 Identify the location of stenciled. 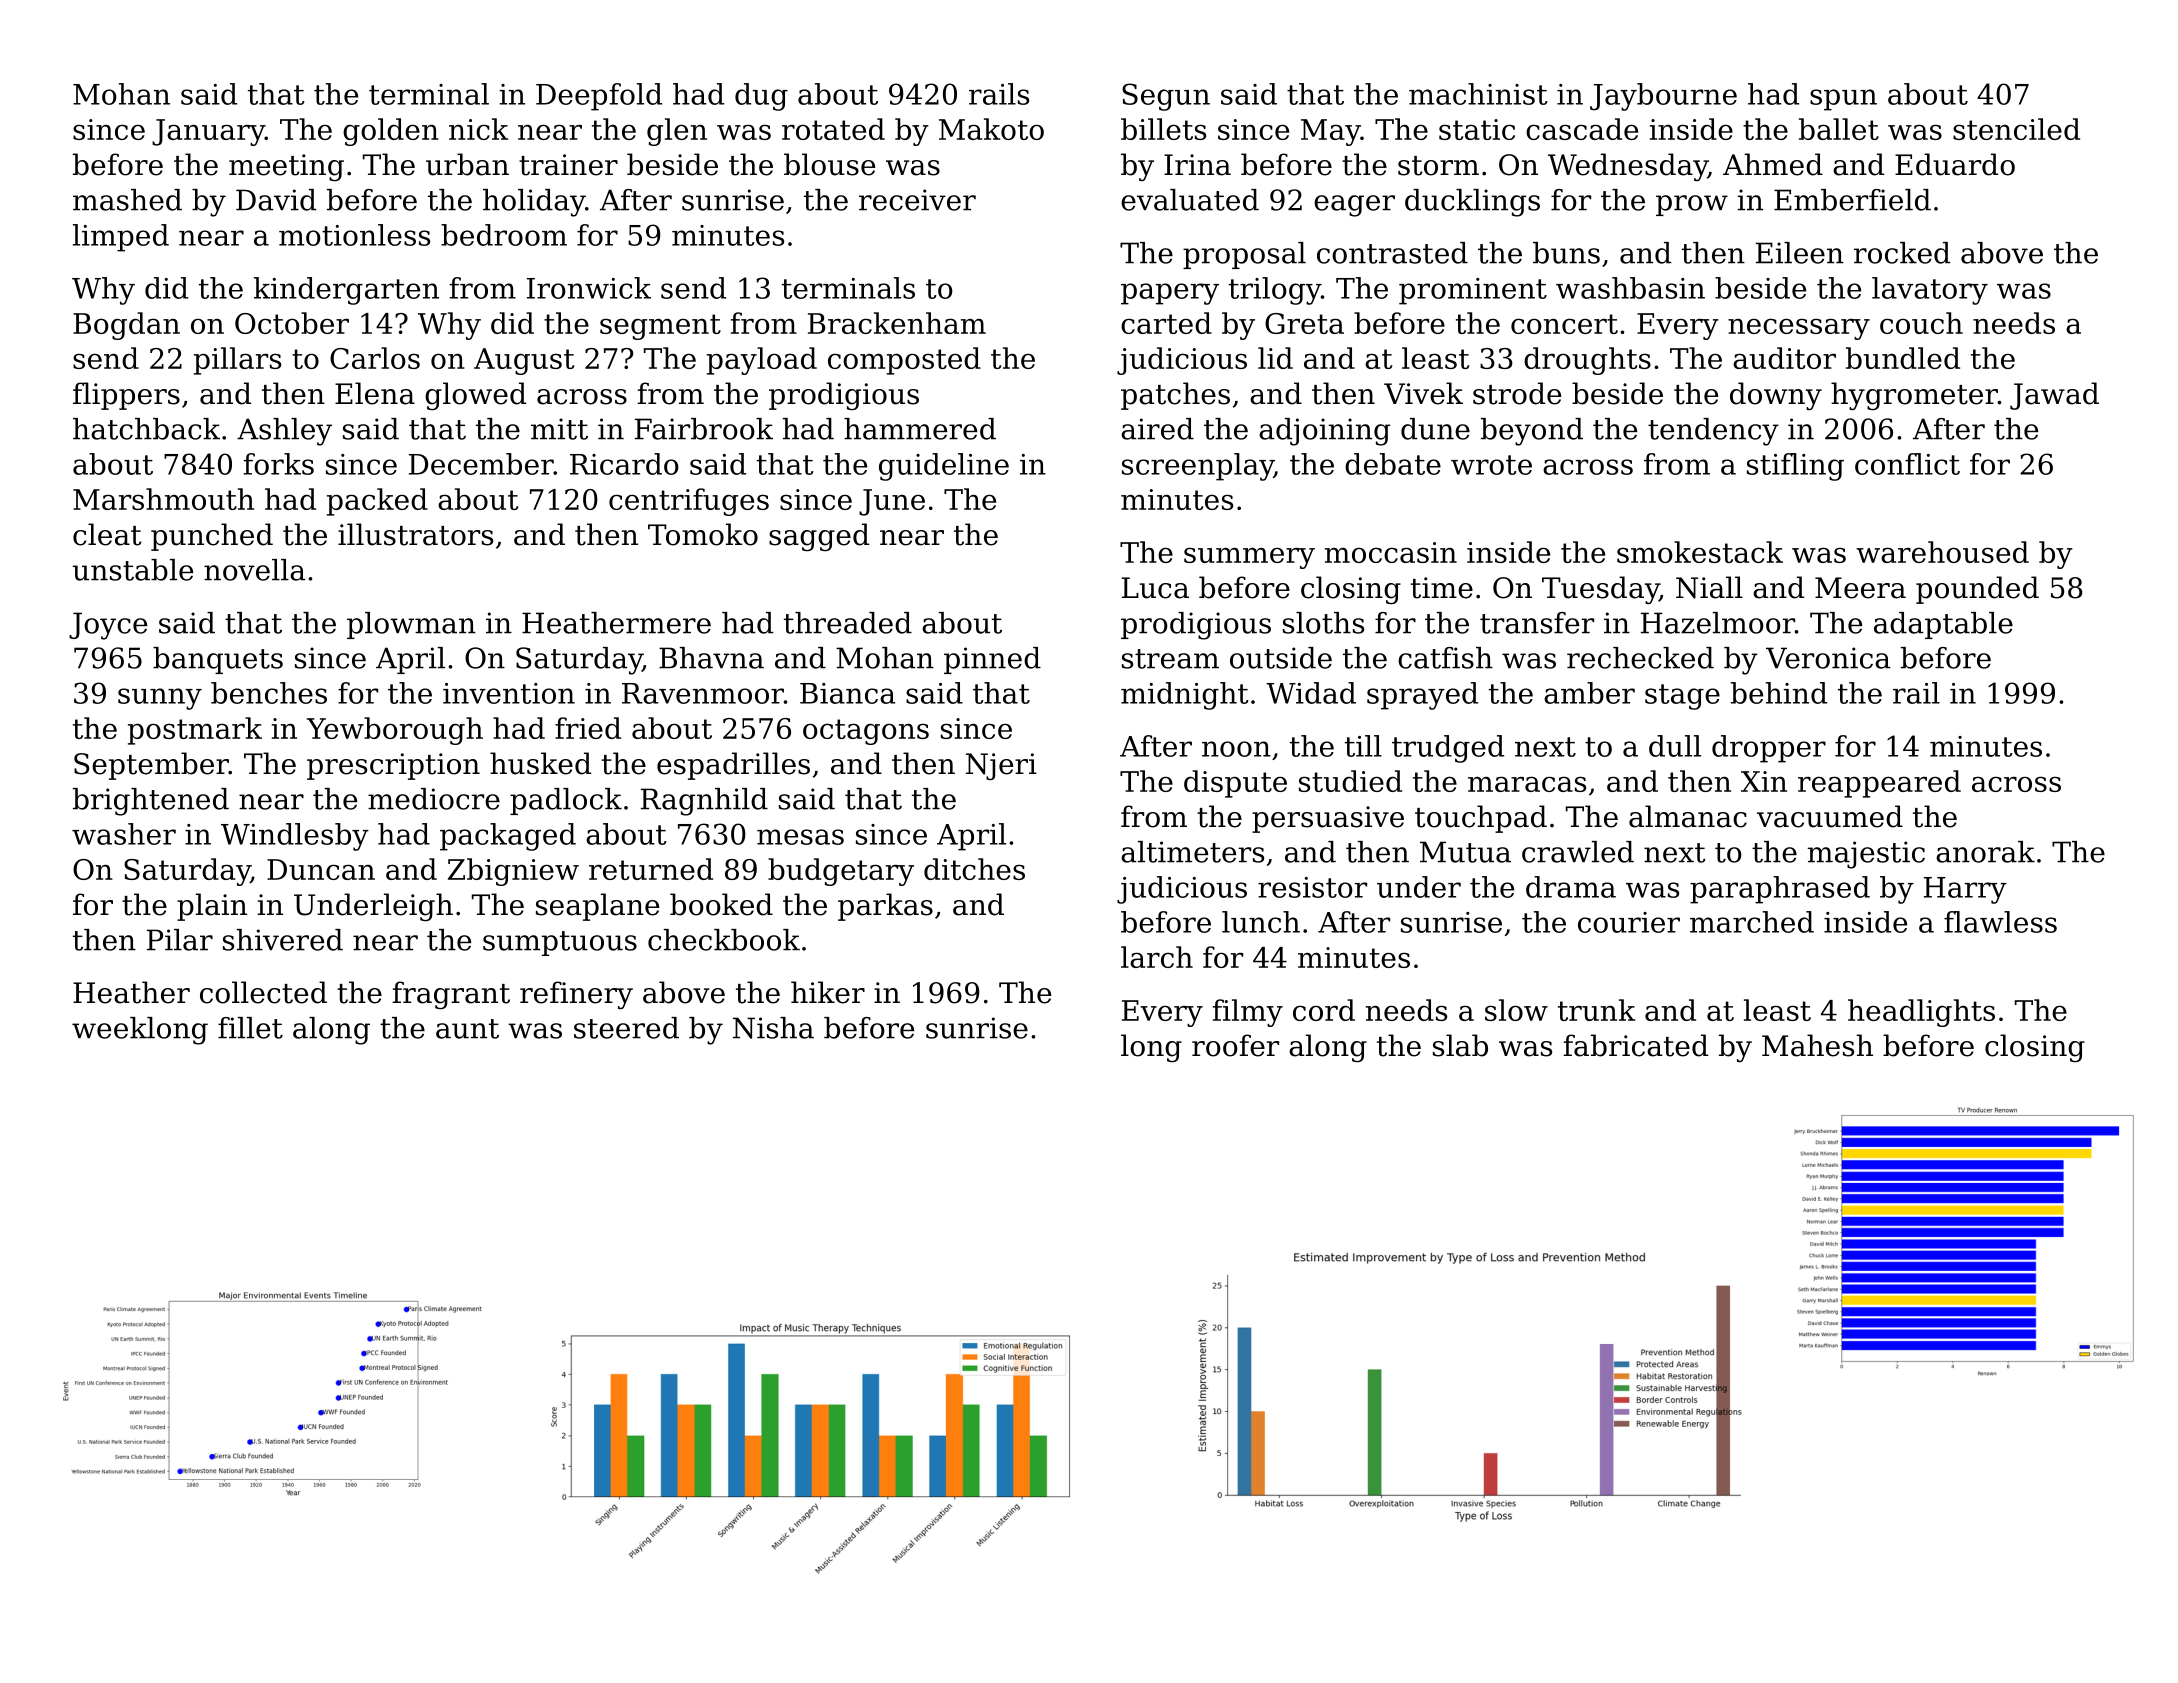
(2016, 129).
